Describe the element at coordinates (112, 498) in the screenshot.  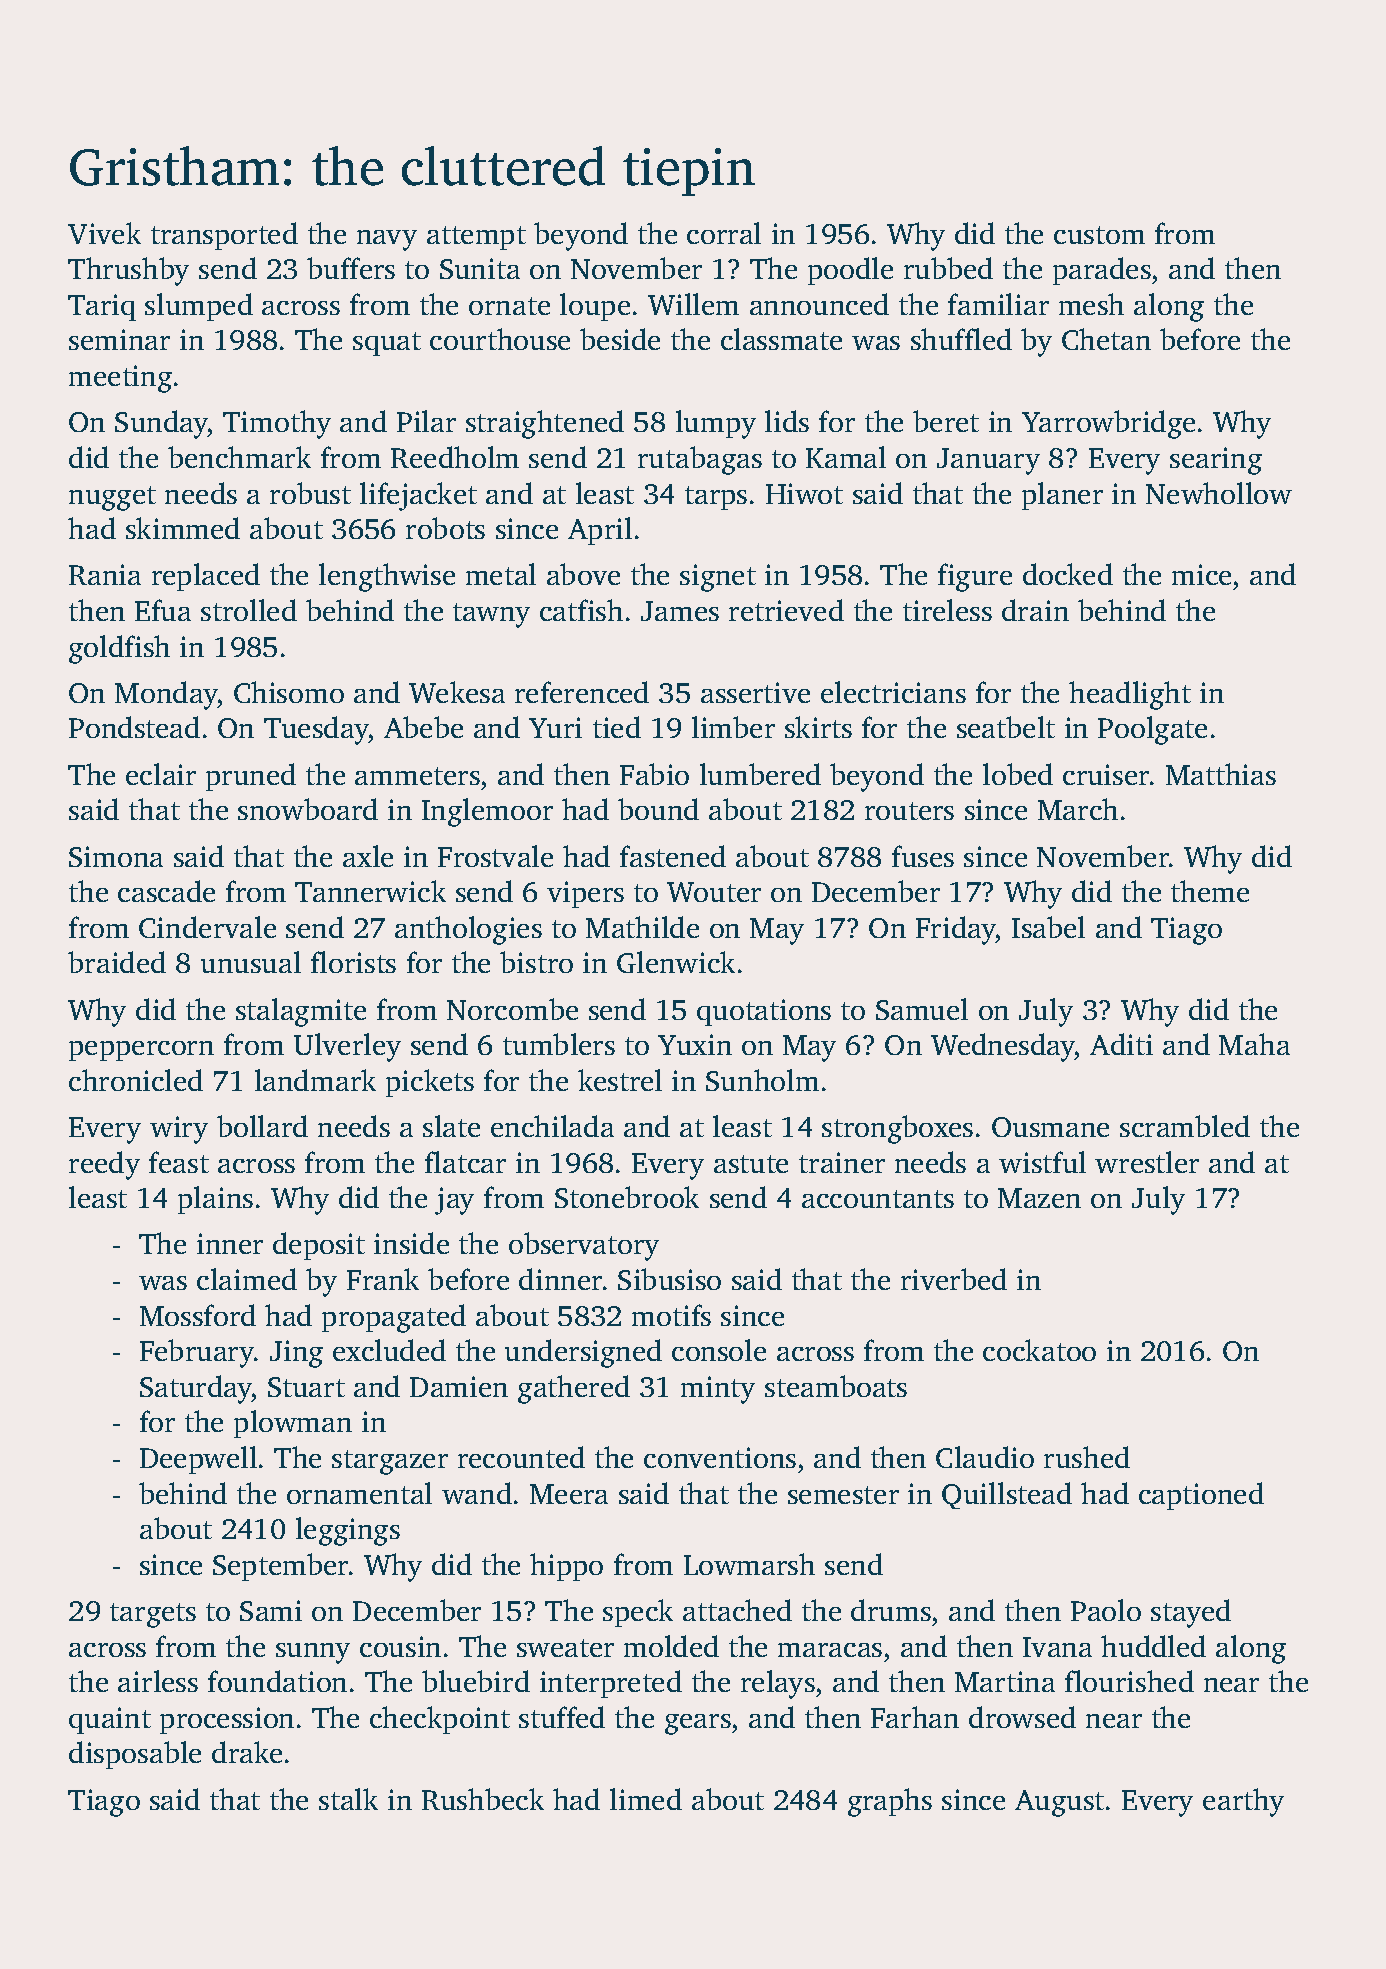
I see `nugget` at that location.
